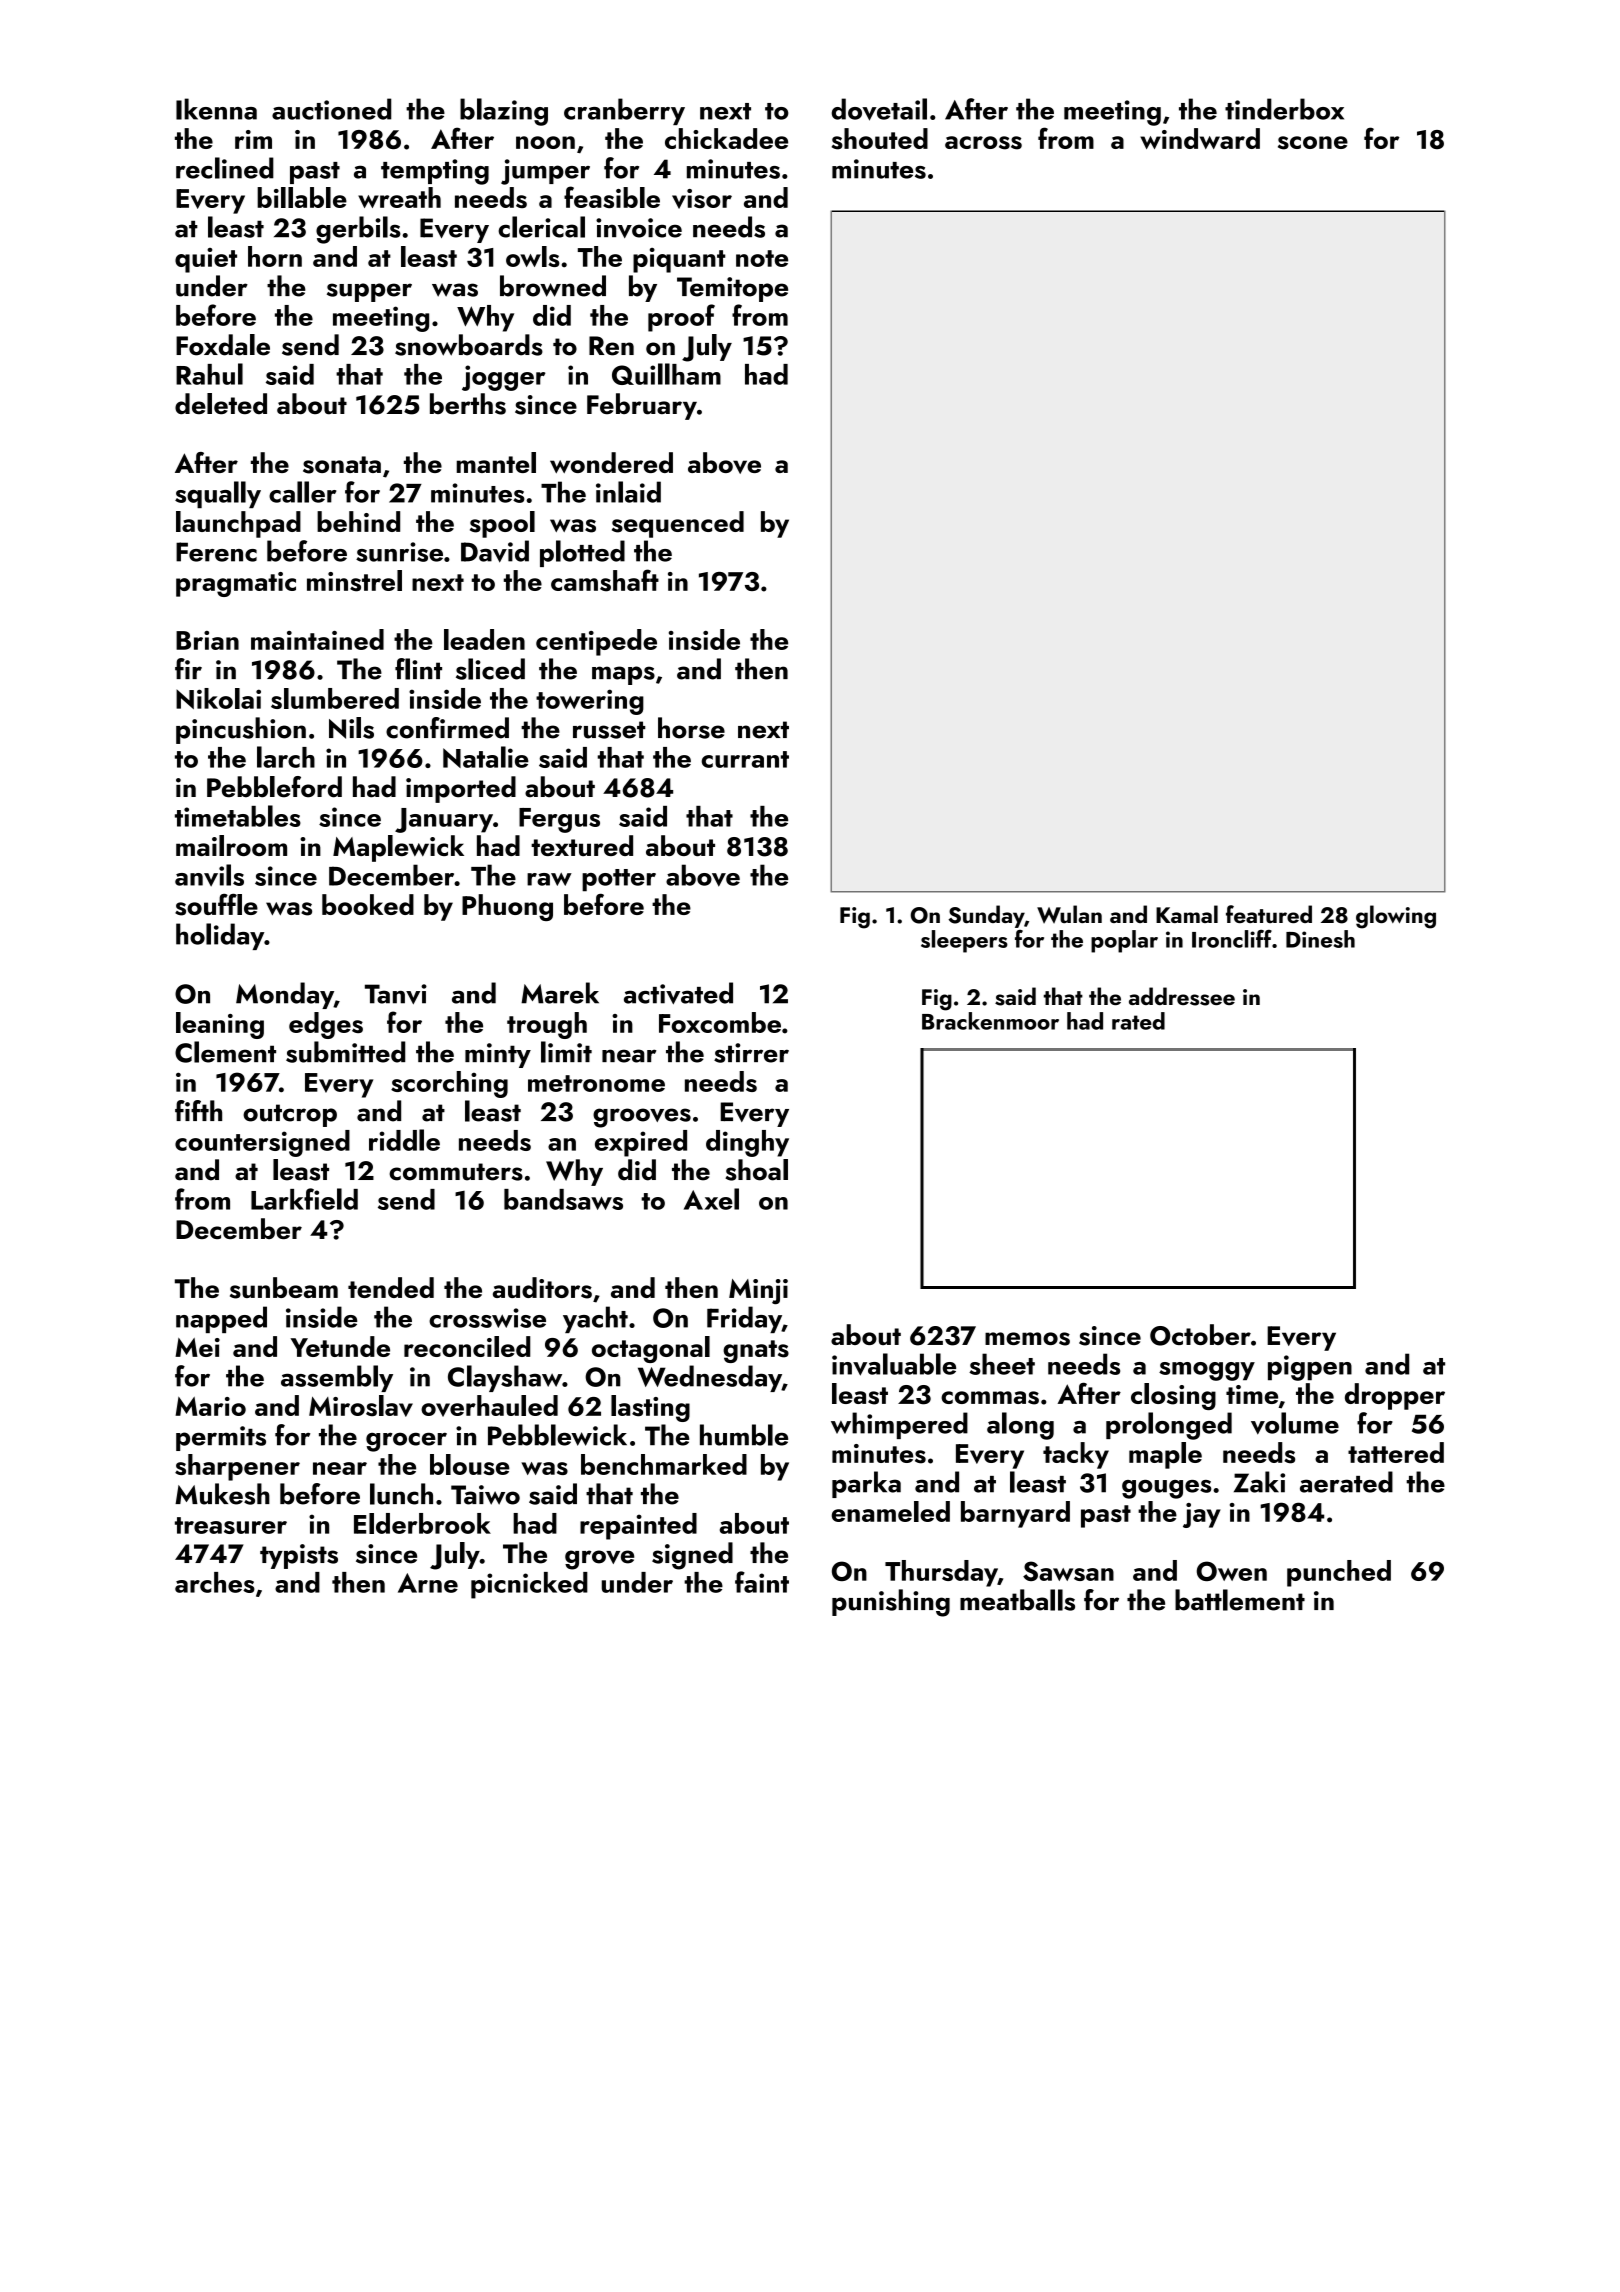  What do you see at coordinates (1295, 1423) in the screenshot?
I see `volume` at bounding box center [1295, 1423].
